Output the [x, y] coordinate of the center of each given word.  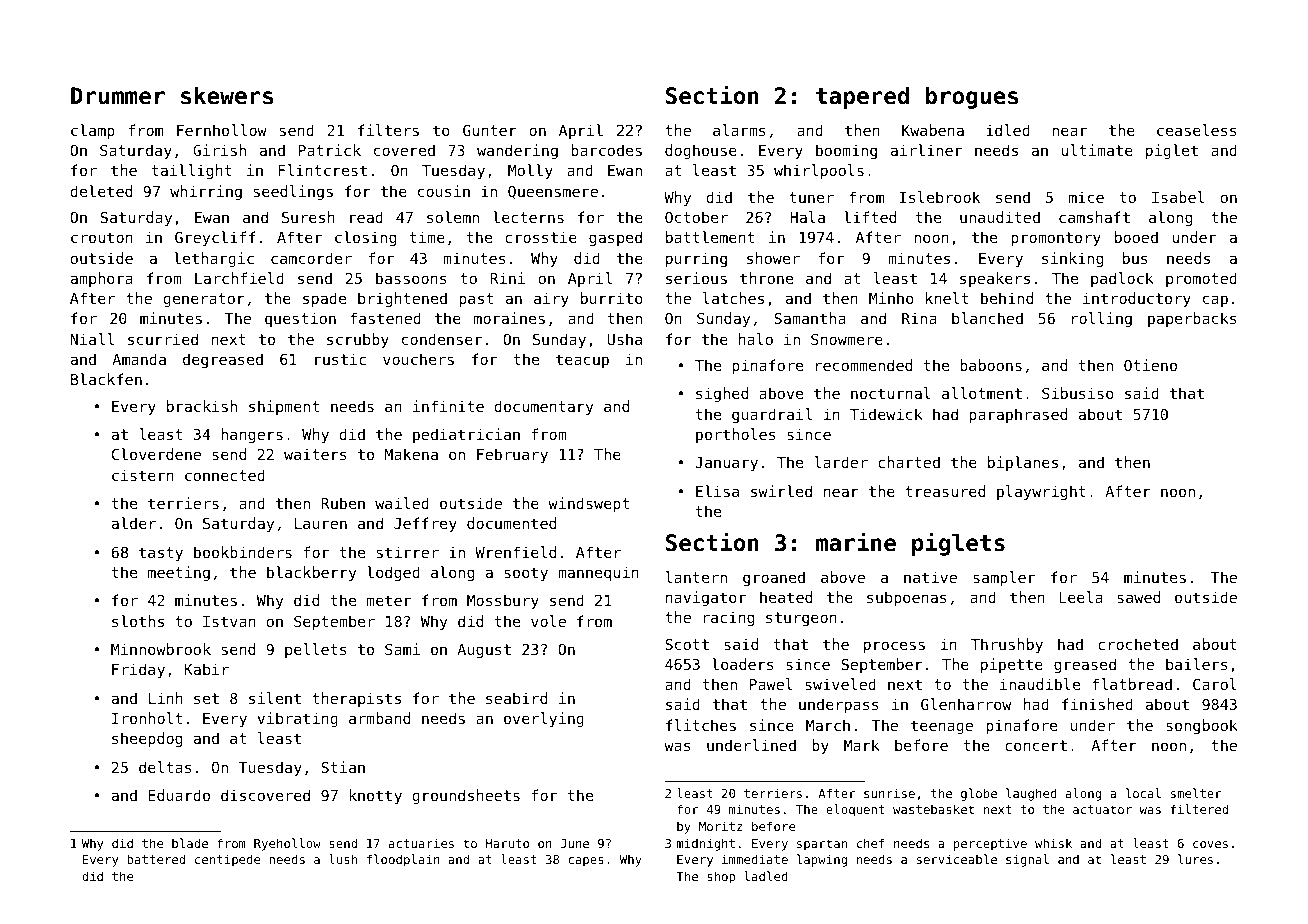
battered [156, 859]
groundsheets [466, 796]
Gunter [490, 130]
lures [1195, 859]
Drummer [118, 96]
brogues [972, 98]
